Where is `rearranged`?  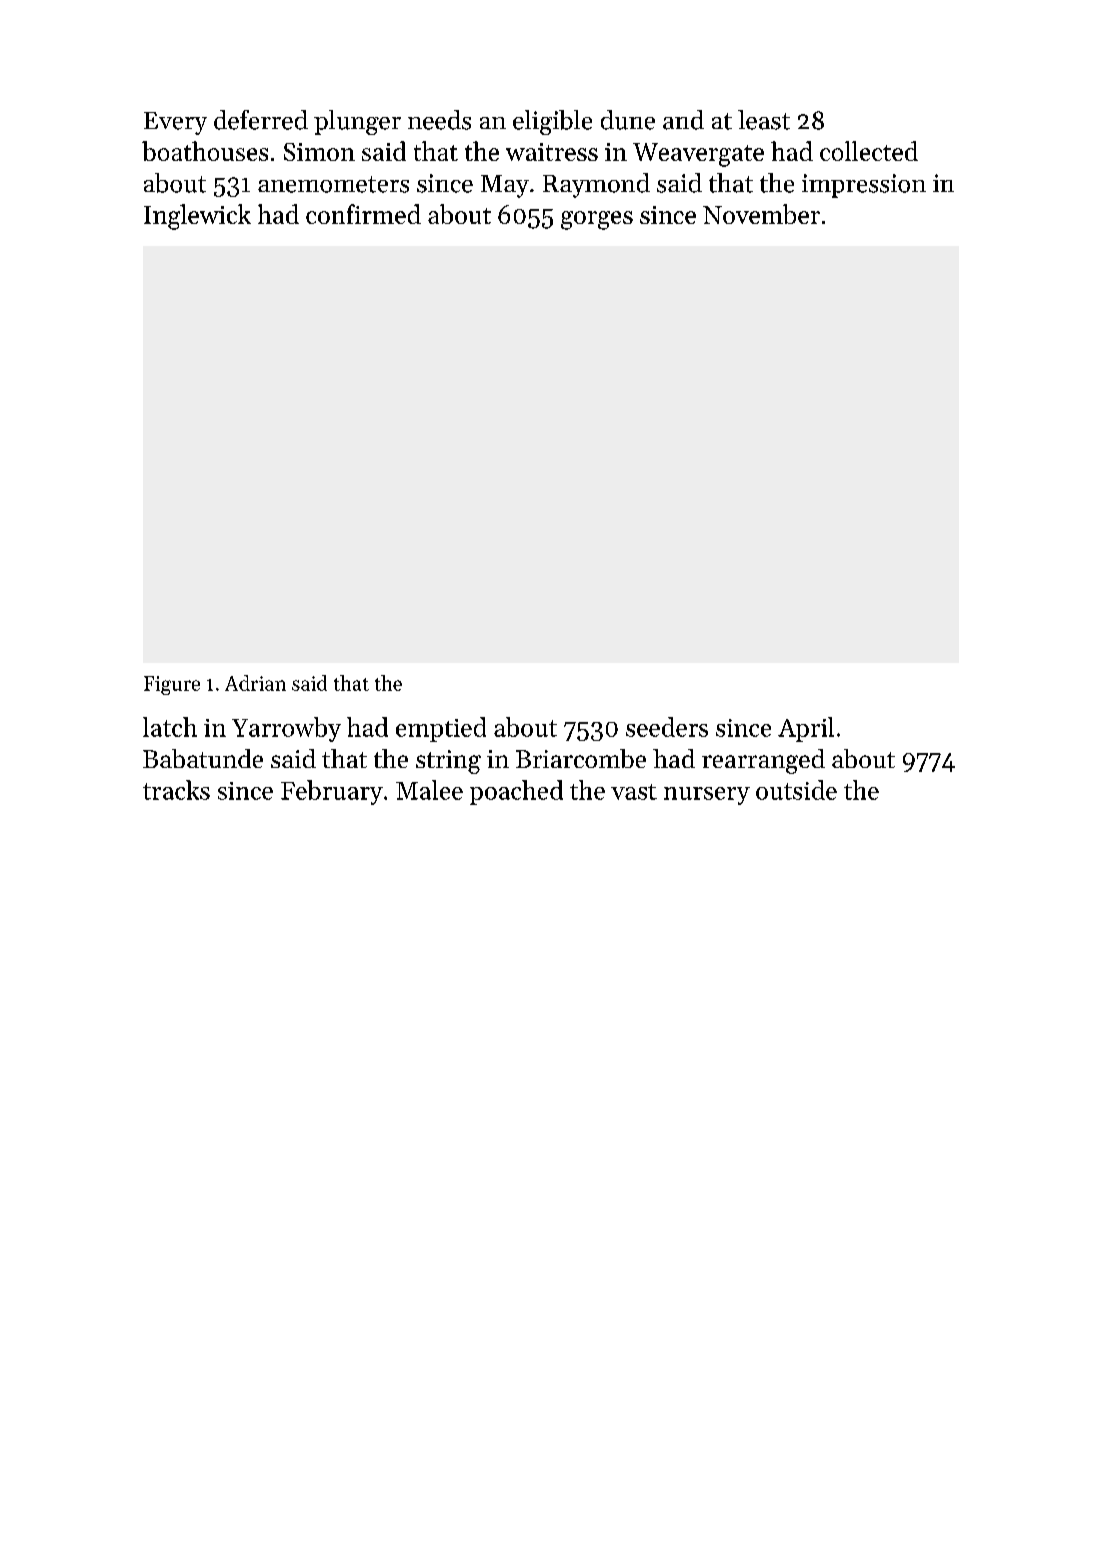
rearranged is located at coordinates (763, 761).
